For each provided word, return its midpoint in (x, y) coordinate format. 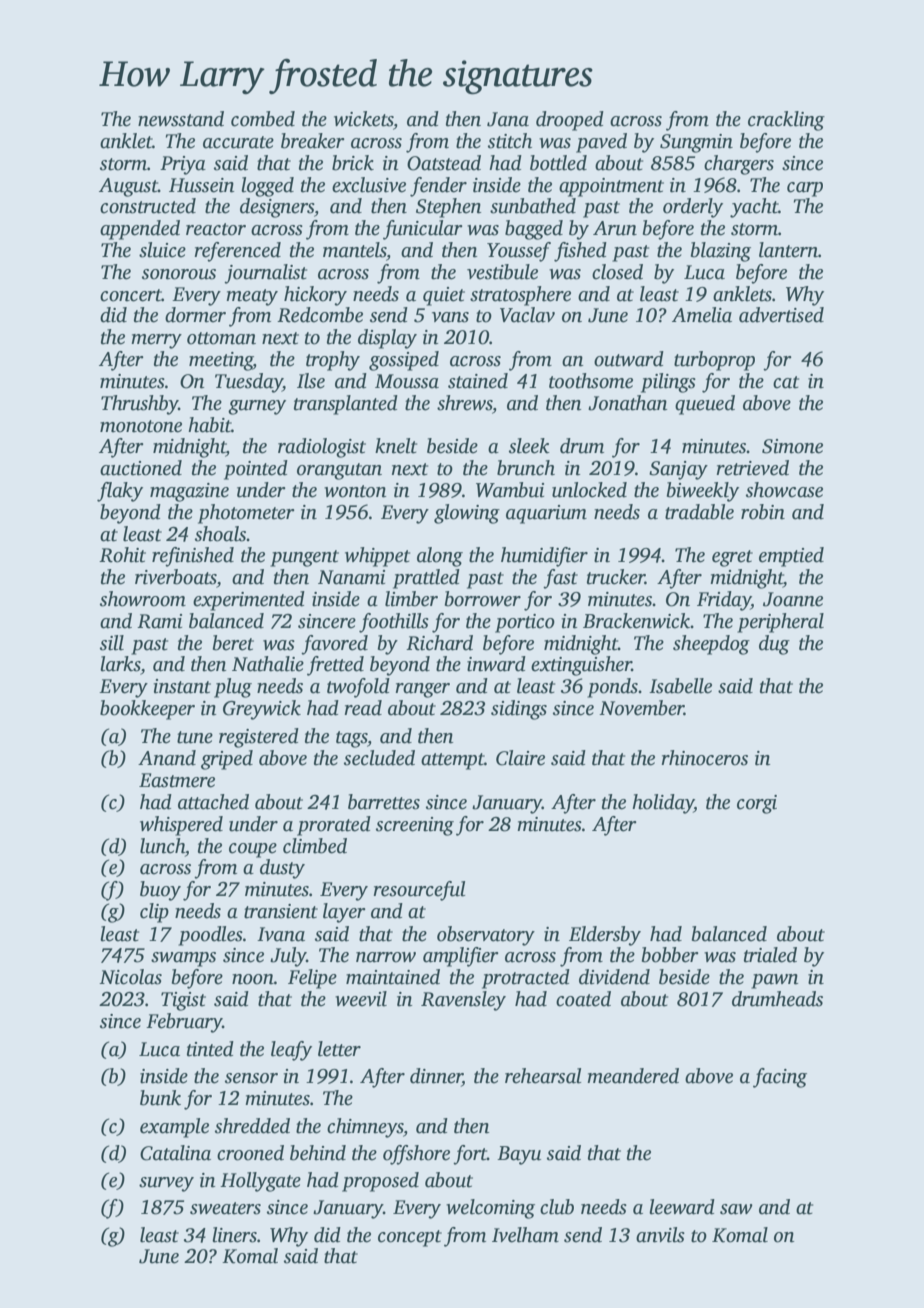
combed (263, 119)
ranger (422, 690)
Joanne (793, 599)
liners (234, 1235)
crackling (786, 121)
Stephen (448, 208)
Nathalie (268, 664)
